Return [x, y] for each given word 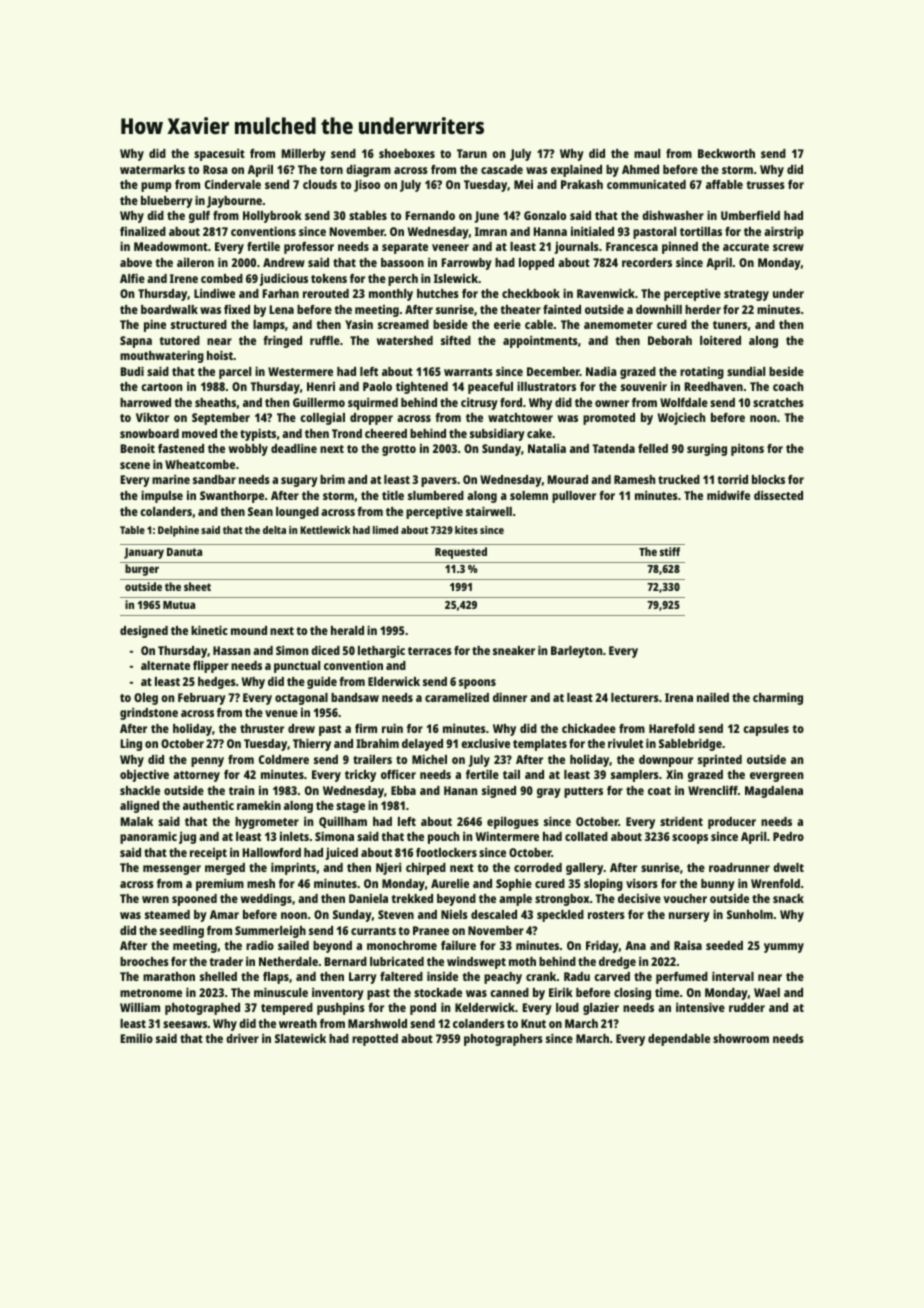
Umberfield [750, 215]
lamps [269, 326]
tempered [287, 1009]
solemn [529, 495]
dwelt [788, 867]
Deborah [670, 340]
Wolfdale [684, 402]
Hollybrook [272, 217]
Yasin [359, 324]
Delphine [178, 531]
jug [187, 838]
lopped [536, 264]
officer [398, 774]
